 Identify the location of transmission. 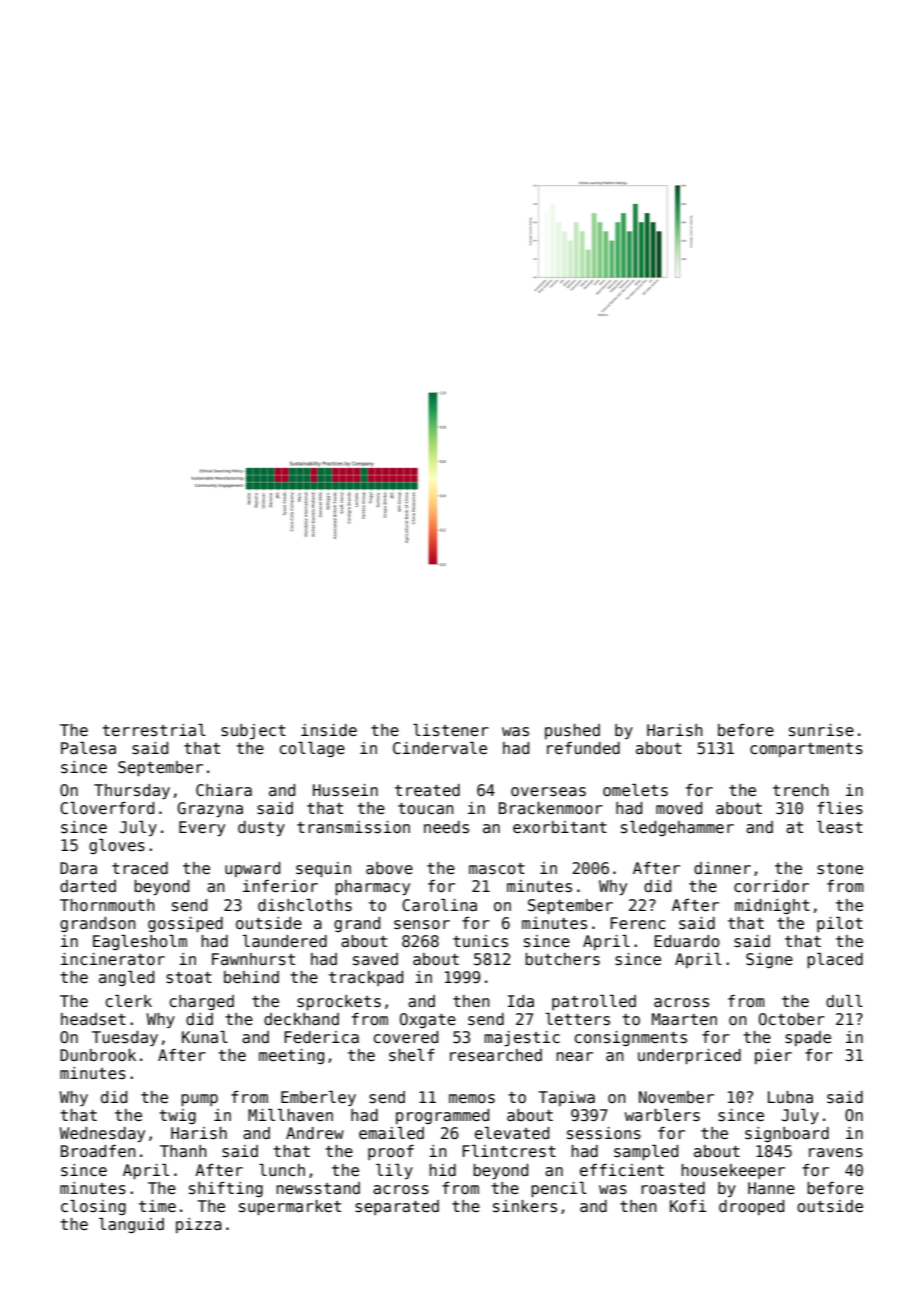
(353, 827).
